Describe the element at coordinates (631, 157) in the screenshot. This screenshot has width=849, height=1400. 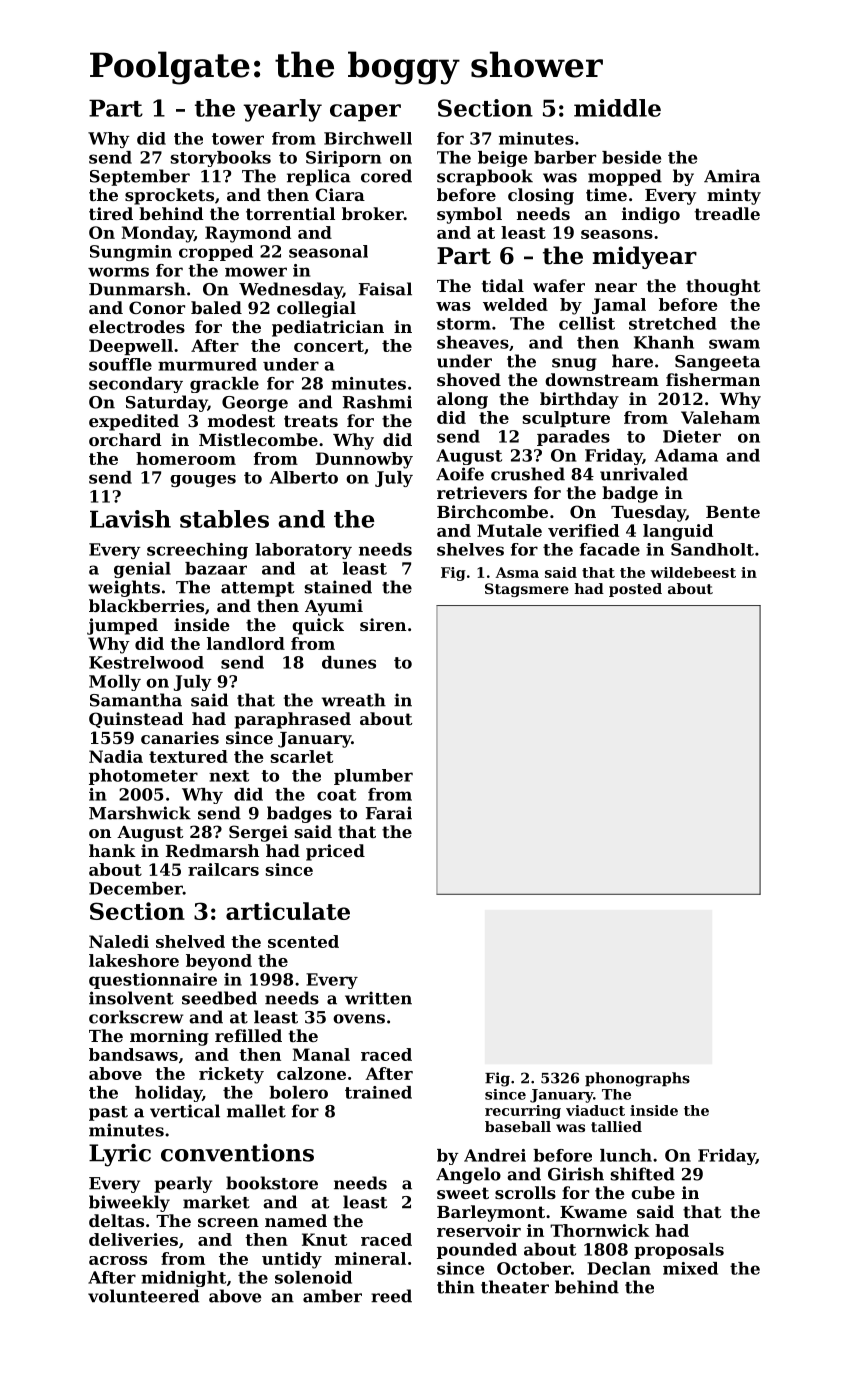
I see `beside` at that location.
